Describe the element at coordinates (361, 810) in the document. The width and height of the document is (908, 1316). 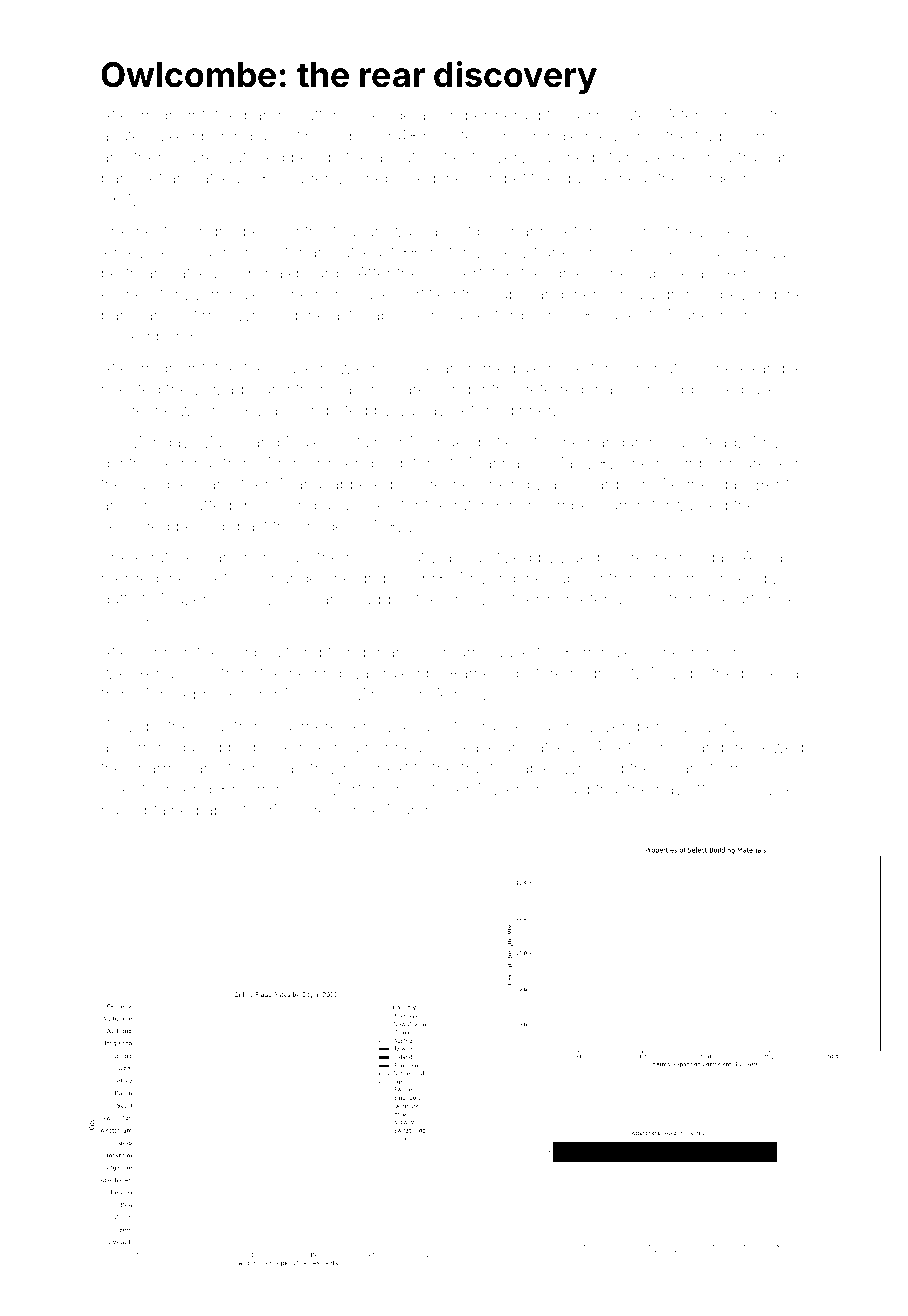
I see `since` at that location.
